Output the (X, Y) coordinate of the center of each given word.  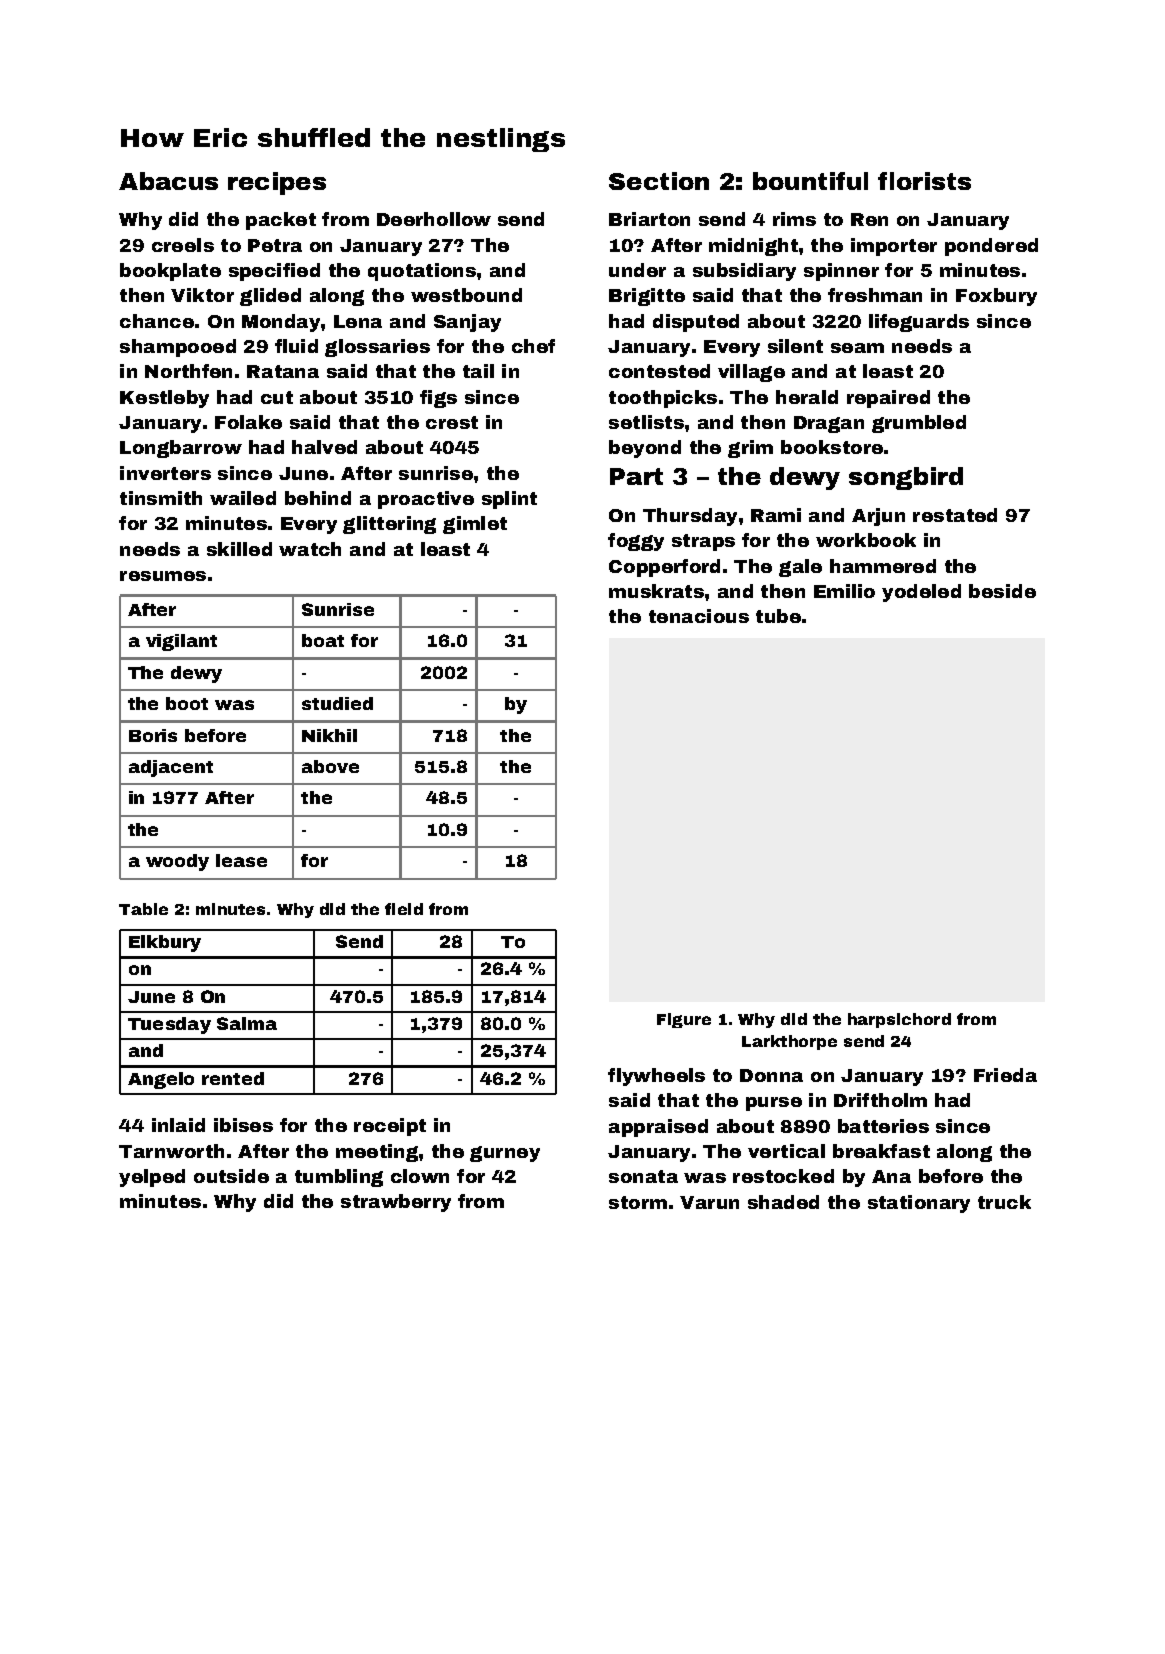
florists (924, 181)
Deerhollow (434, 219)
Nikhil (329, 735)
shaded (783, 1202)
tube (778, 616)
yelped (152, 1178)
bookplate (170, 272)
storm (638, 1202)
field (404, 909)
